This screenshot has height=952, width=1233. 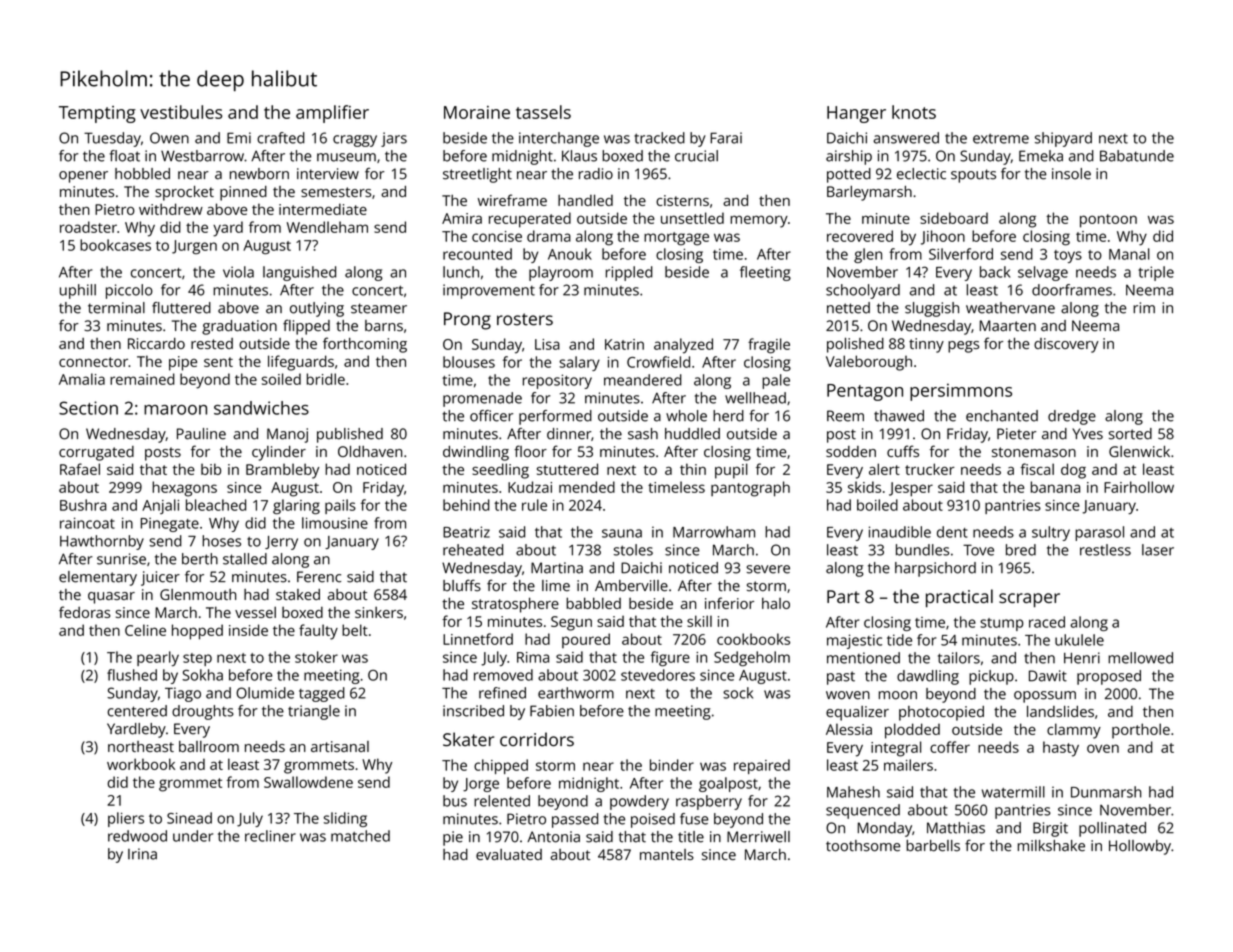 What do you see at coordinates (863, 846) in the screenshot?
I see `toothsome` at bounding box center [863, 846].
